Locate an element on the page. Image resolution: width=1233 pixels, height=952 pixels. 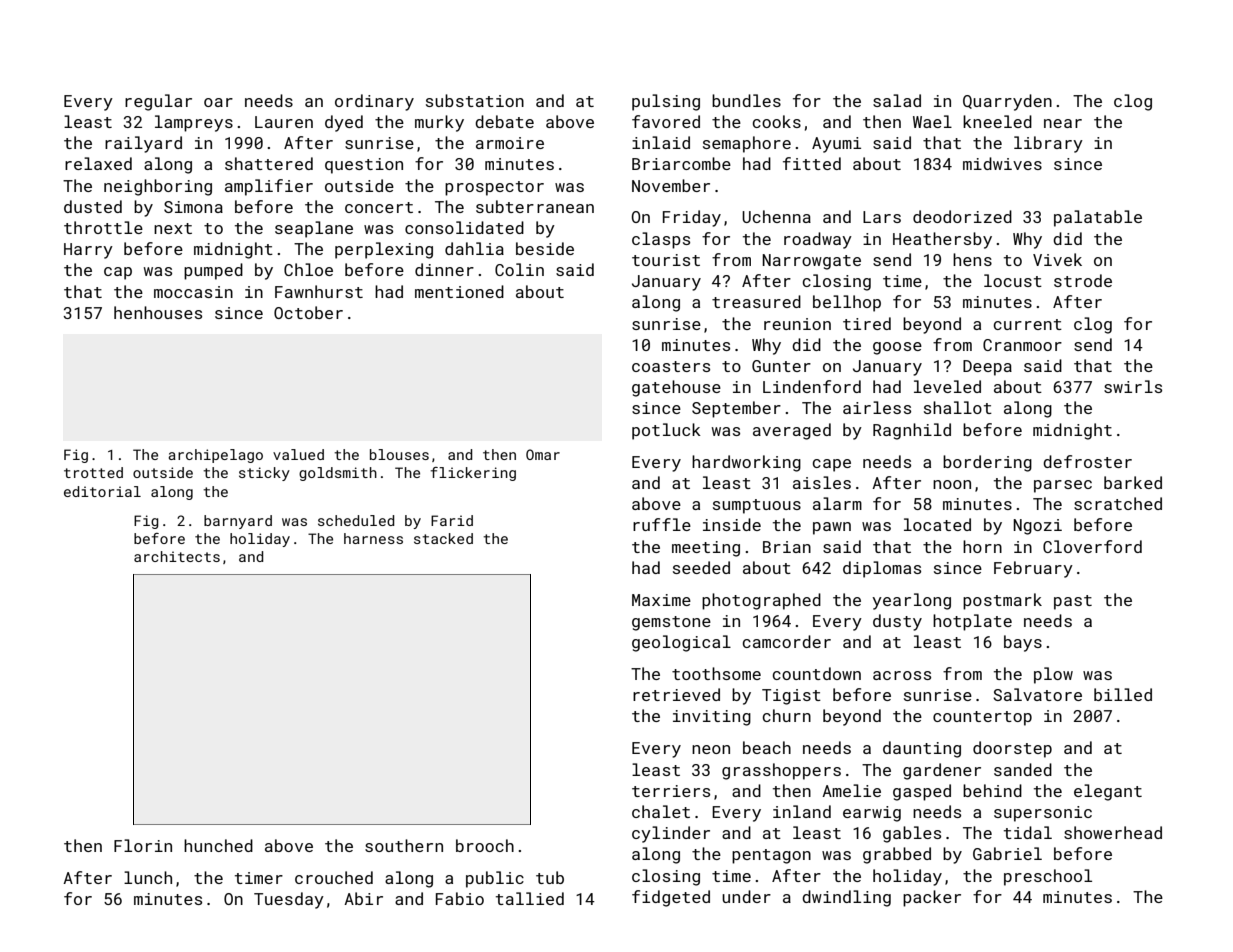
noon is located at coordinates (952, 484).
